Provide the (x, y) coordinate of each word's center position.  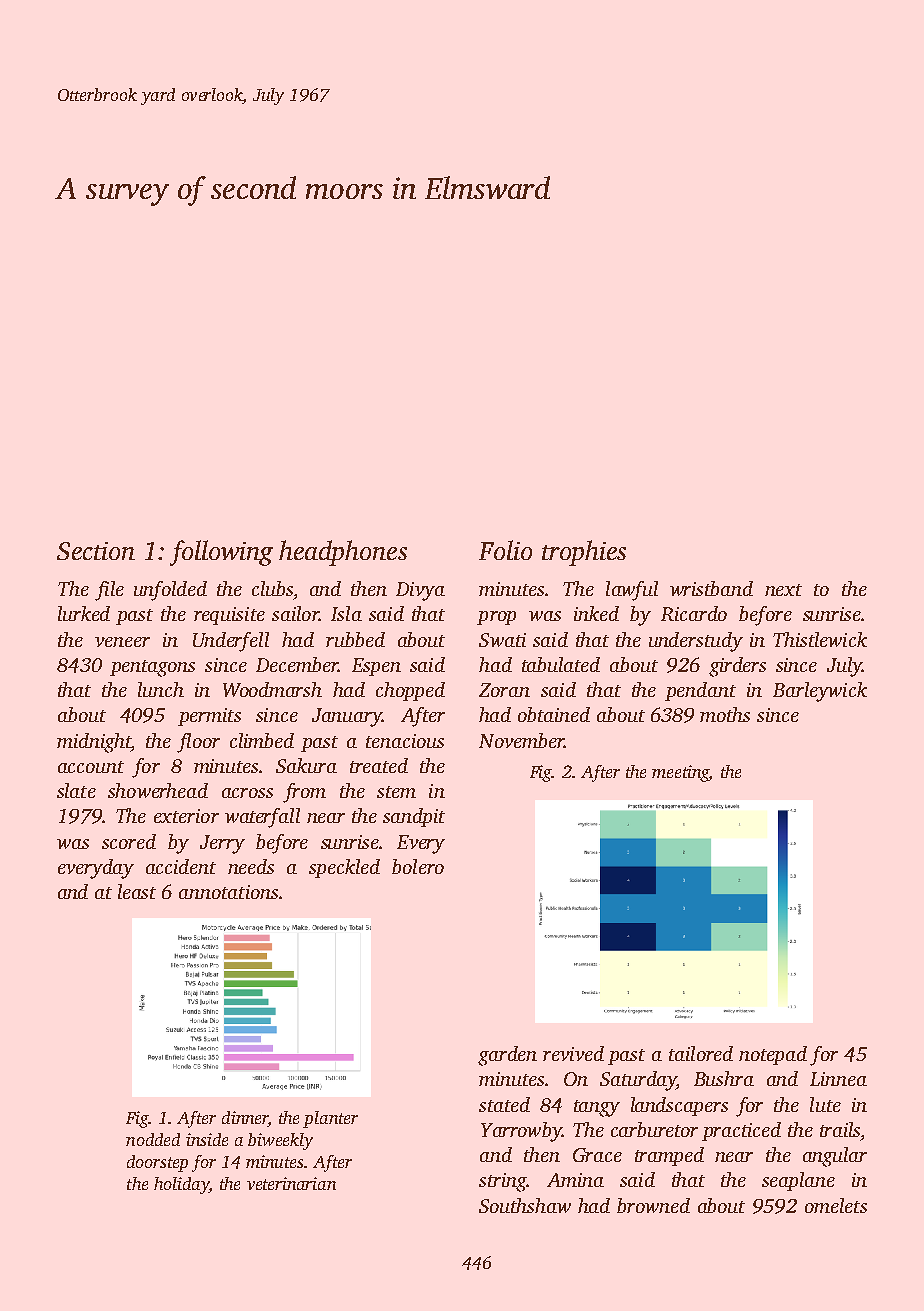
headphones (343, 553)
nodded (153, 1139)
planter (330, 1119)
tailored (701, 1053)
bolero (418, 866)
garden (507, 1056)
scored (129, 841)
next (783, 590)
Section (96, 551)
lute (825, 1104)
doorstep (157, 1163)
